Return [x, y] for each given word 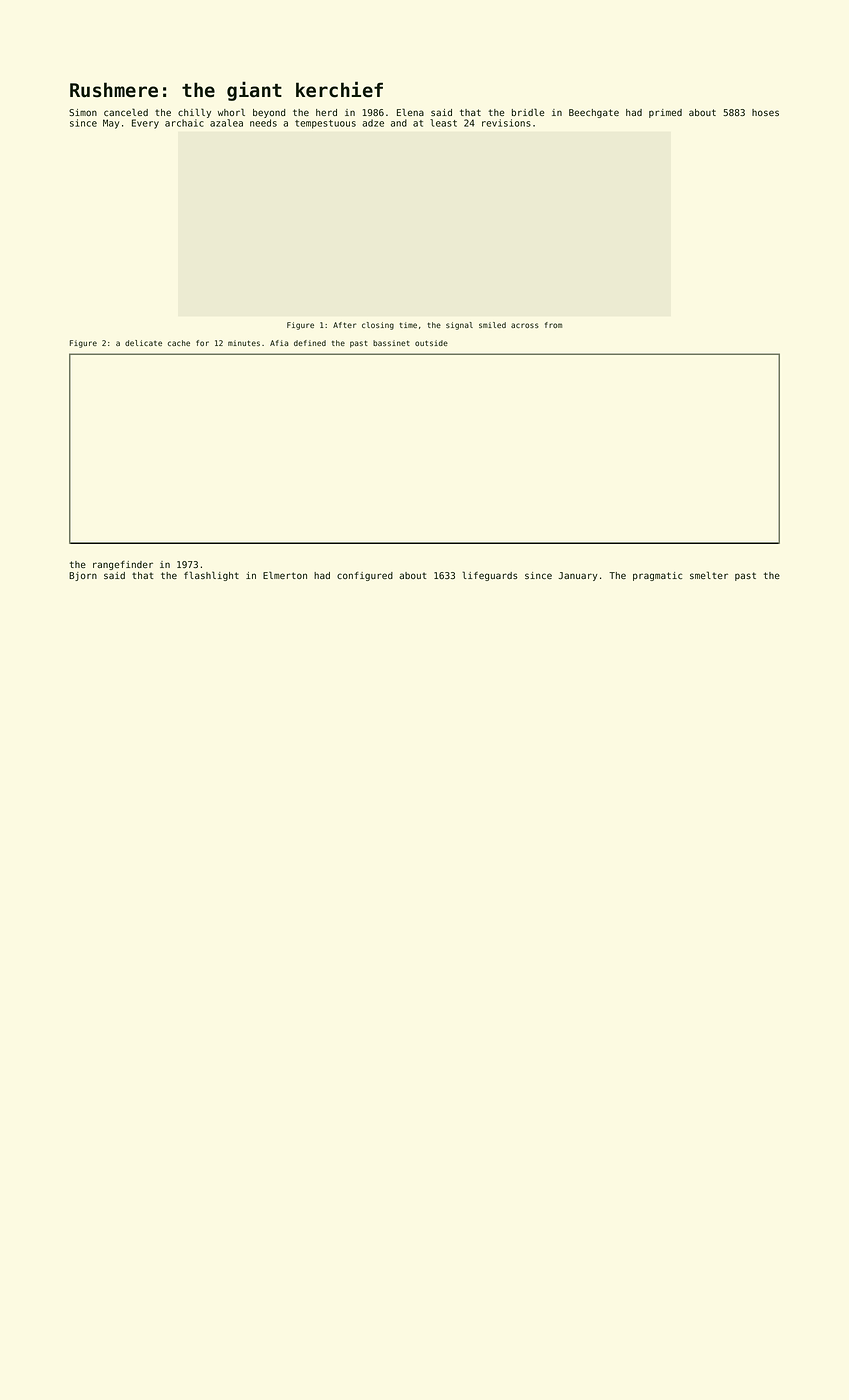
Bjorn [83, 576]
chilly [194, 113]
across [525, 325]
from [553, 325]
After [344, 325]
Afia [279, 343]
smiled [492, 325]
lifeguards [490, 576]
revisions [506, 123]
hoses [765, 112]
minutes [244, 343]
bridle [528, 112]
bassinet [391, 343]
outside [431, 343]
